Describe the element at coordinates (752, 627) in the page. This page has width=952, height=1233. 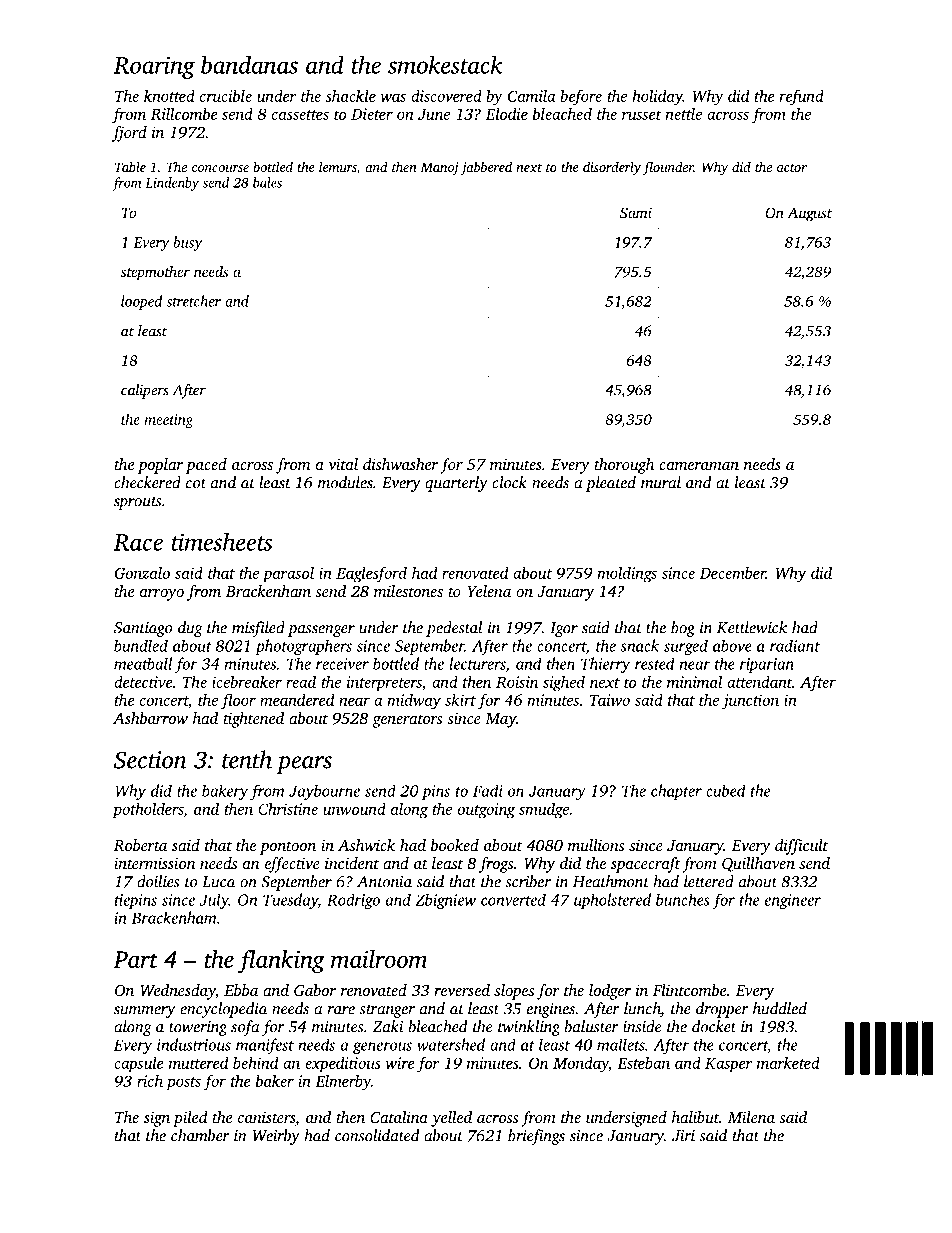
I see `Kettlewick` at that location.
